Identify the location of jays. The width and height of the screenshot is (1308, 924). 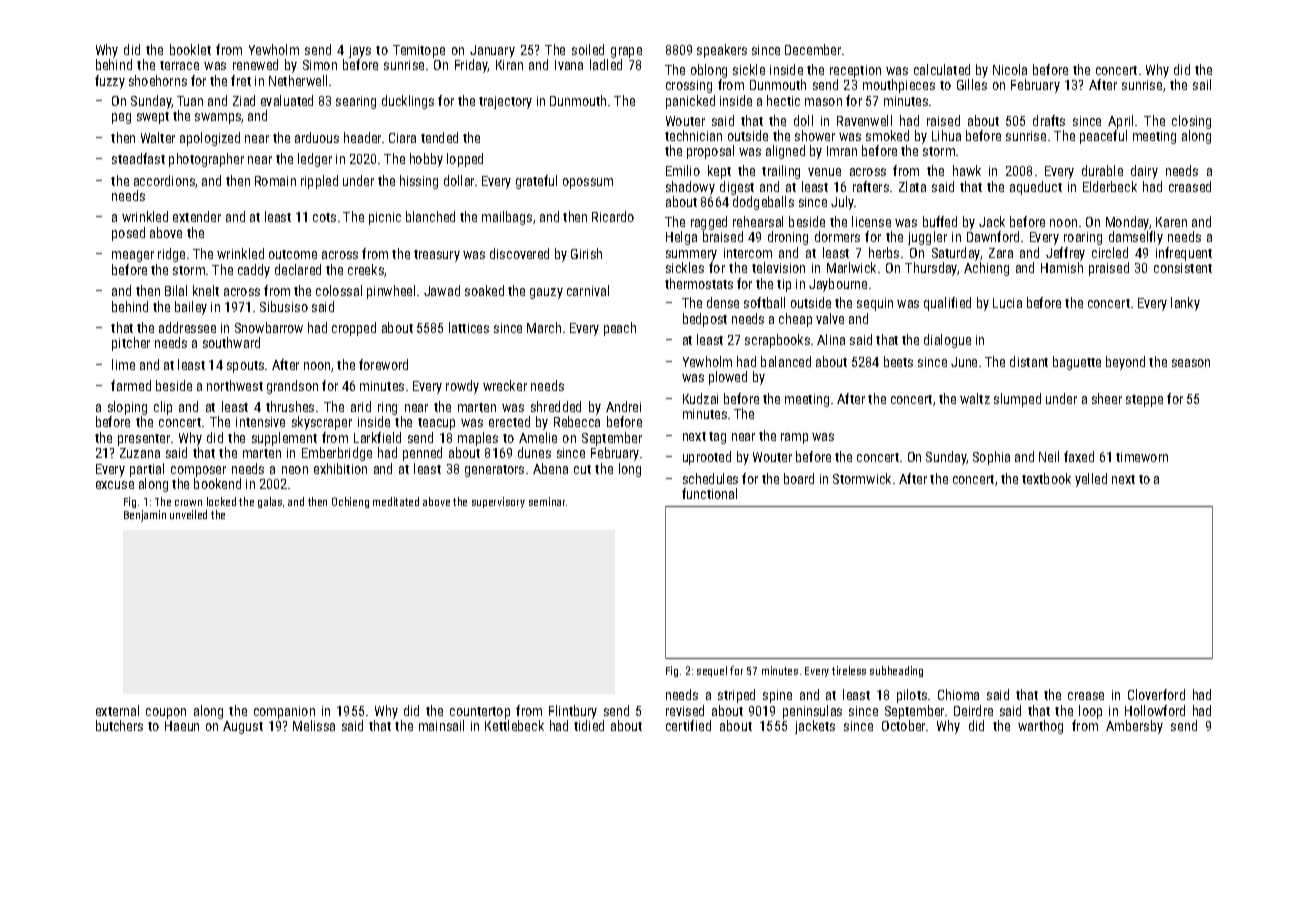
(360, 51).
